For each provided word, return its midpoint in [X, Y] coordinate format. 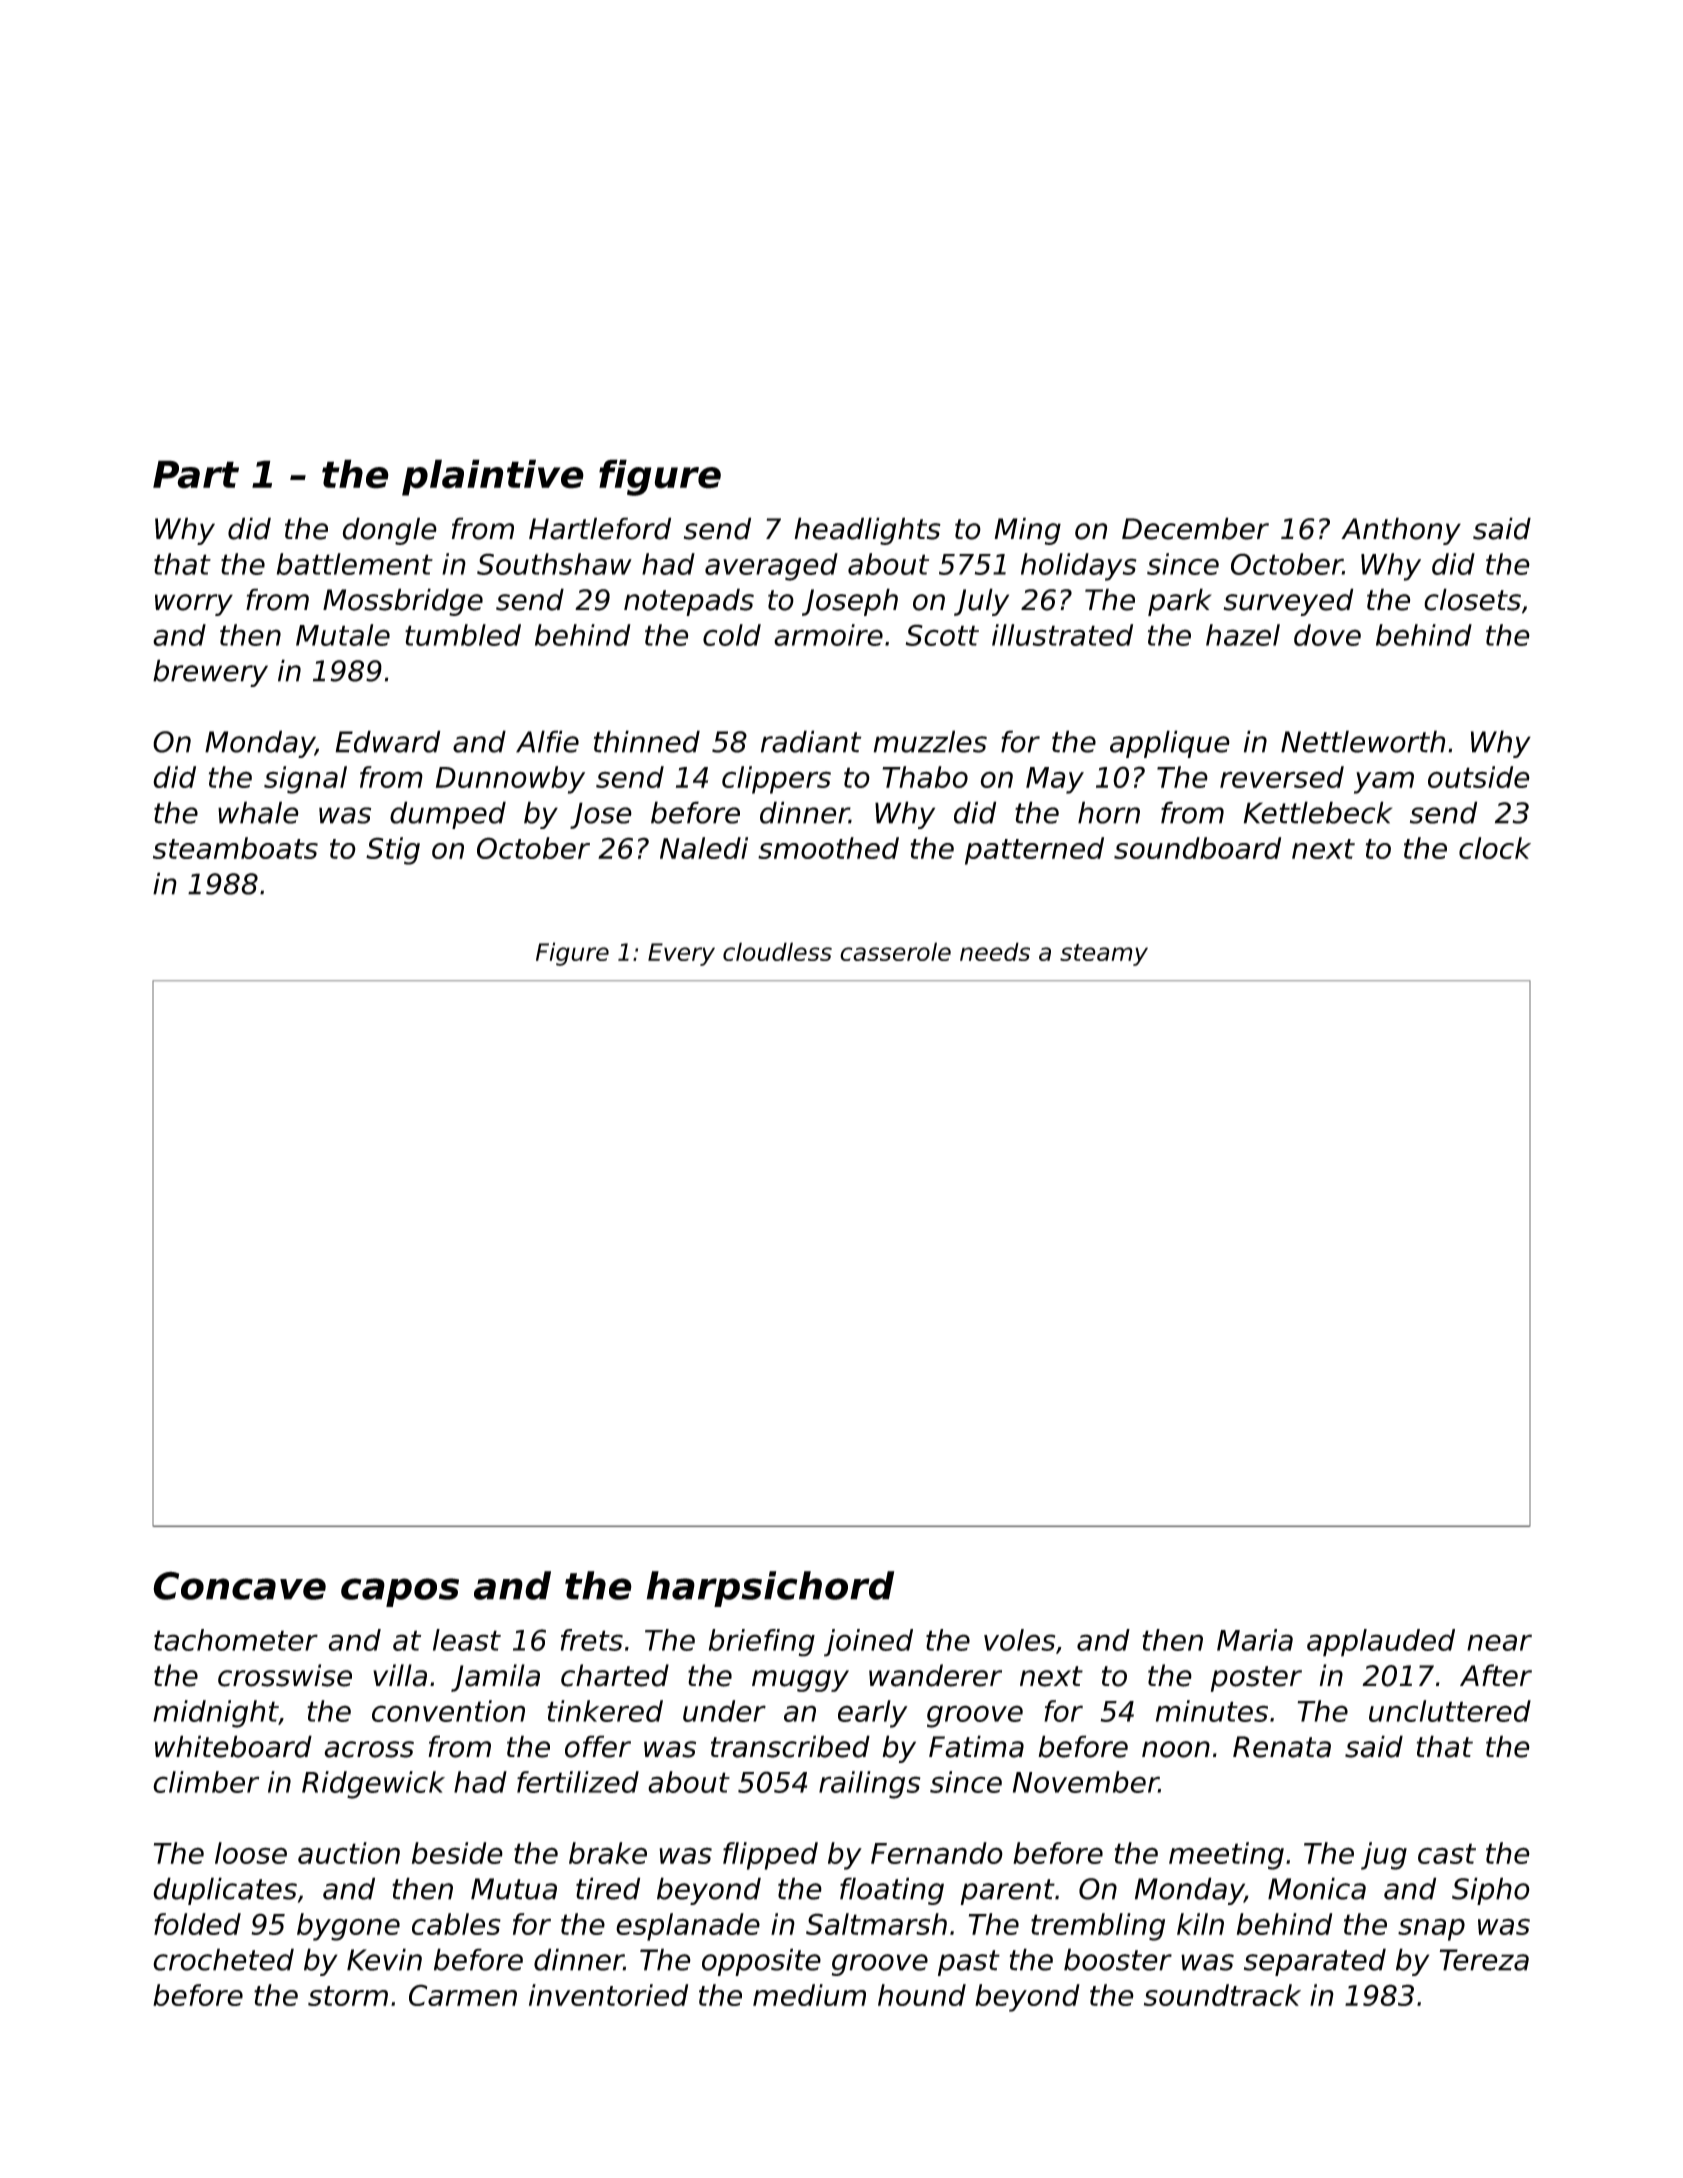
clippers [776, 780]
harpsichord [770, 1589]
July [981, 602]
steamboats [235, 848]
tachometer [236, 1640]
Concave [239, 1585]
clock [1495, 848]
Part [196, 474]
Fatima [976, 1746]
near [1499, 1642]
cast [1447, 1853]
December [1195, 528]
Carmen [463, 1995]
